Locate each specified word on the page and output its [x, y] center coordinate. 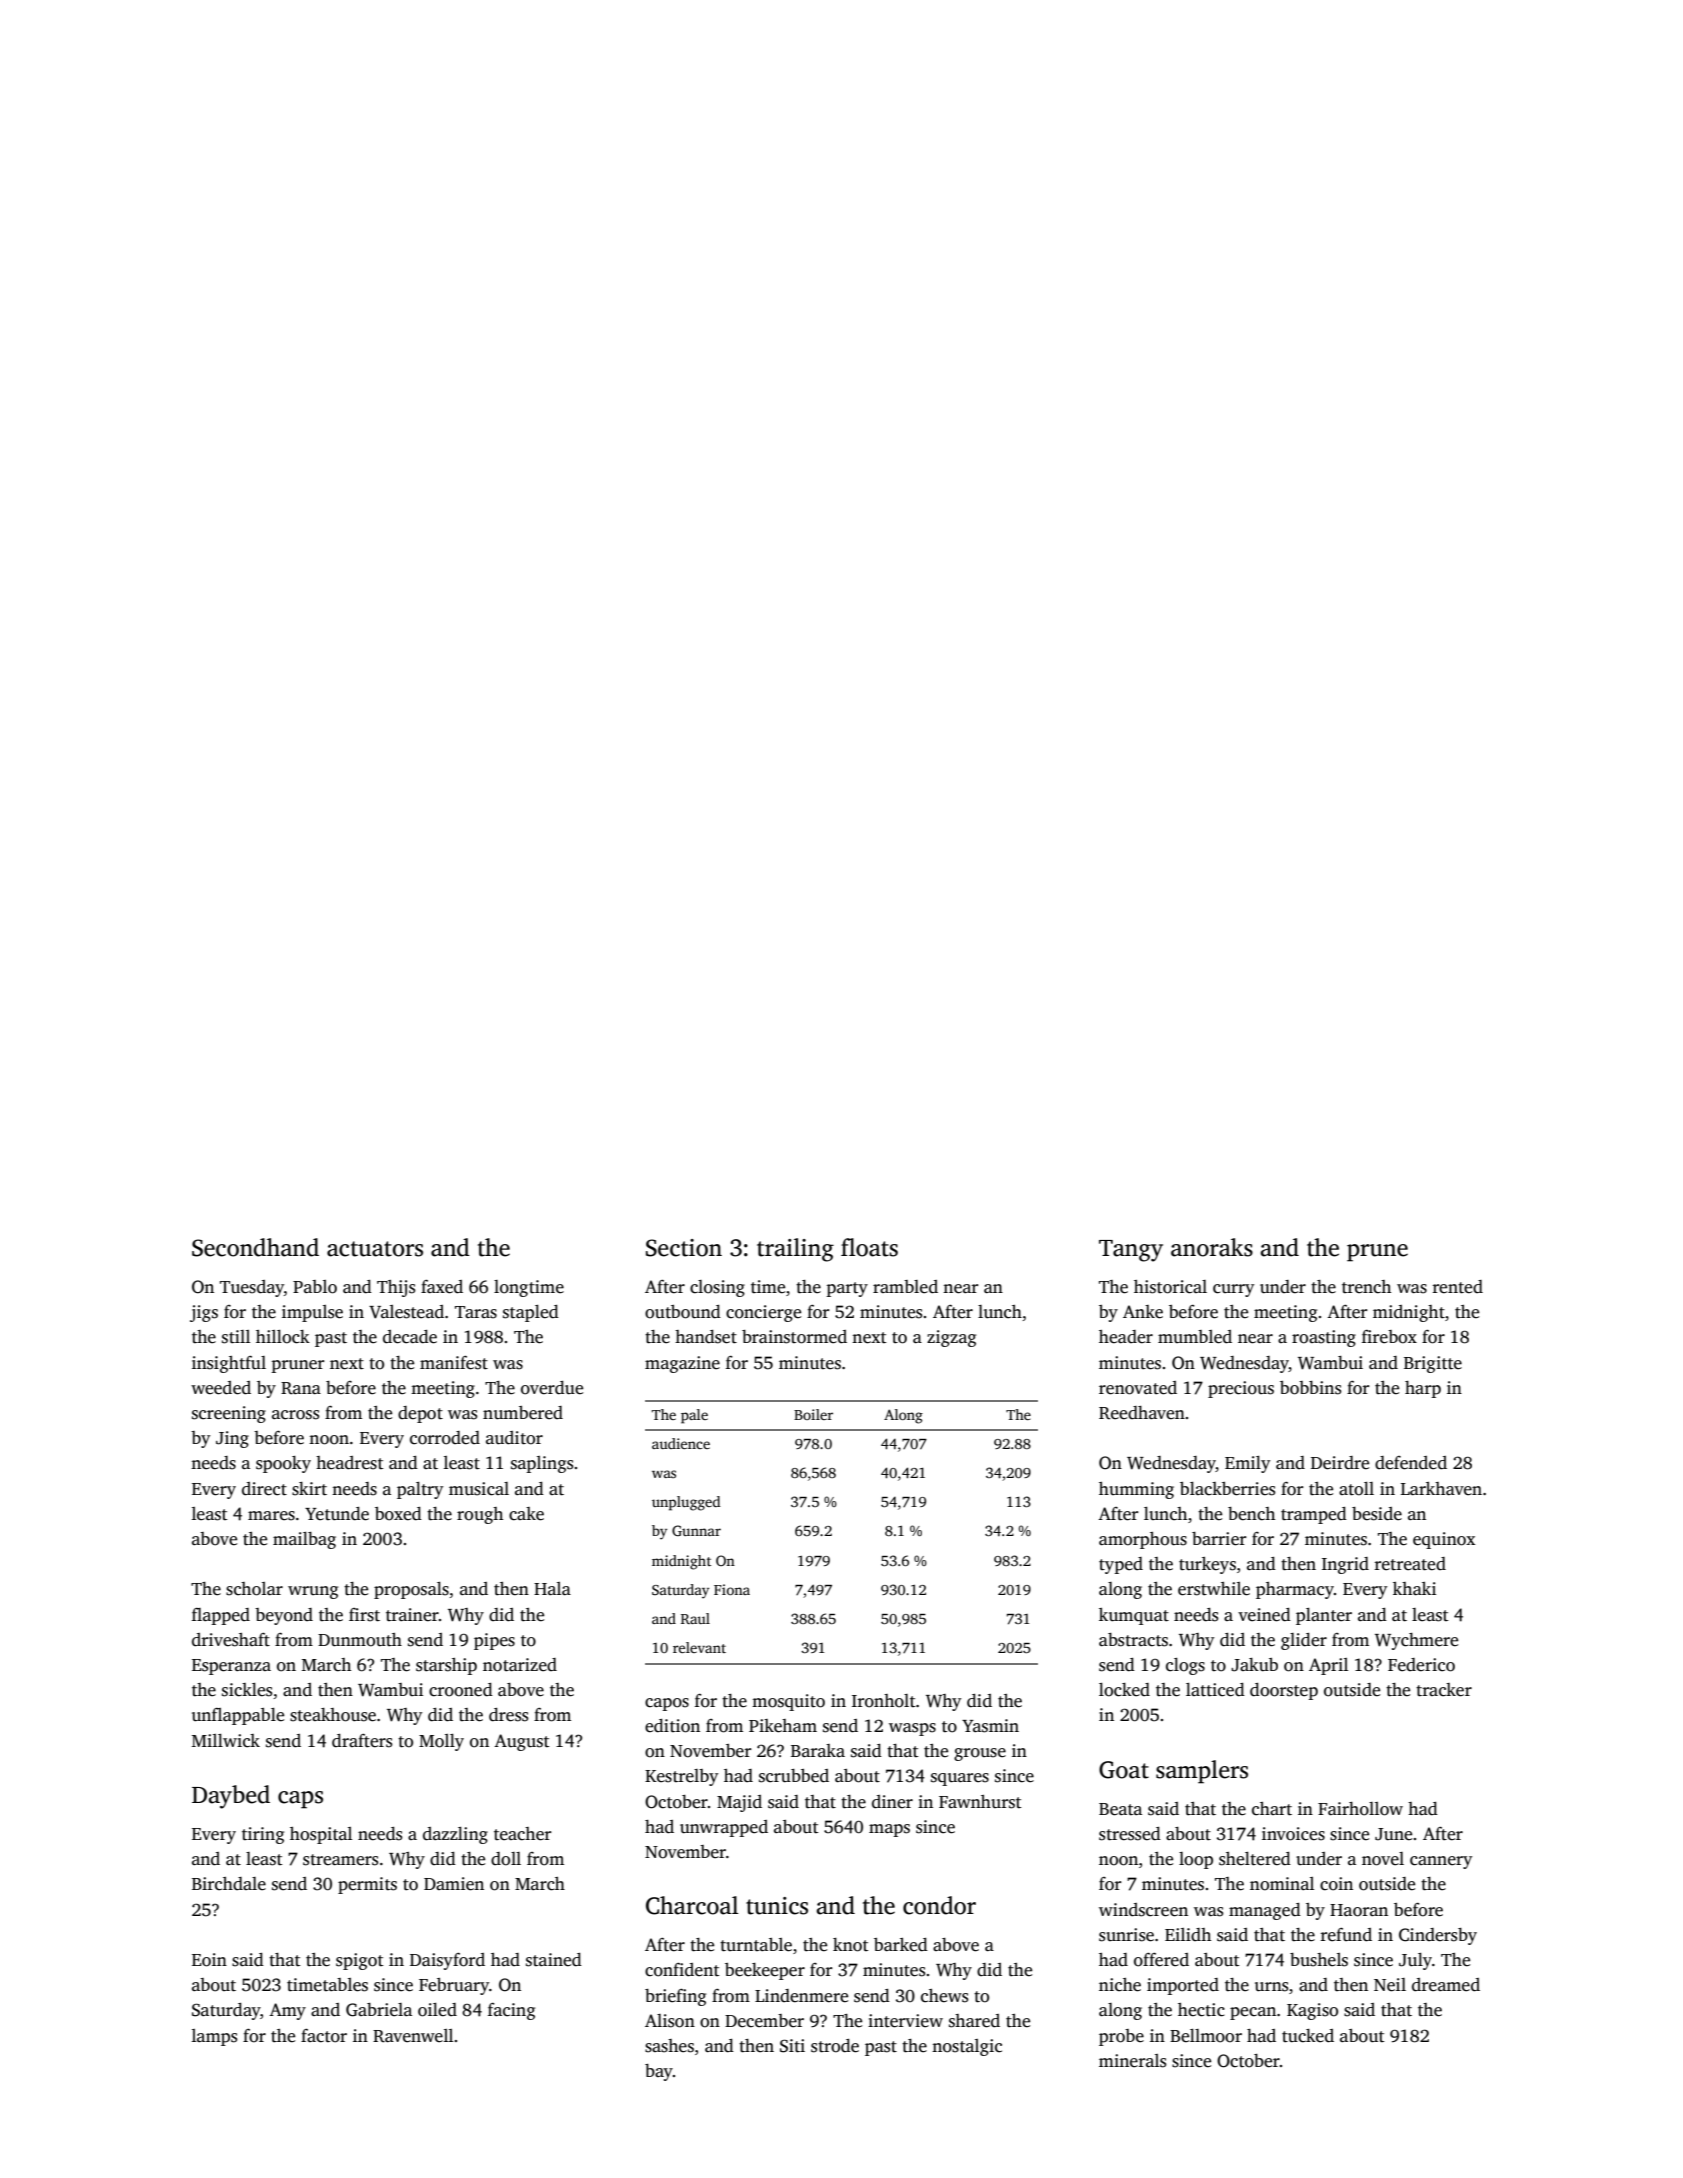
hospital [321, 1835]
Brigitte [1433, 1364]
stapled [531, 1313]
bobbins [1310, 1388]
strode [835, 2046]
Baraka [818, 1750]
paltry [420, 1490]
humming [1136, 1490]
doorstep [1284, 1691]
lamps [214, 2037]
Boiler [813, 1414]
